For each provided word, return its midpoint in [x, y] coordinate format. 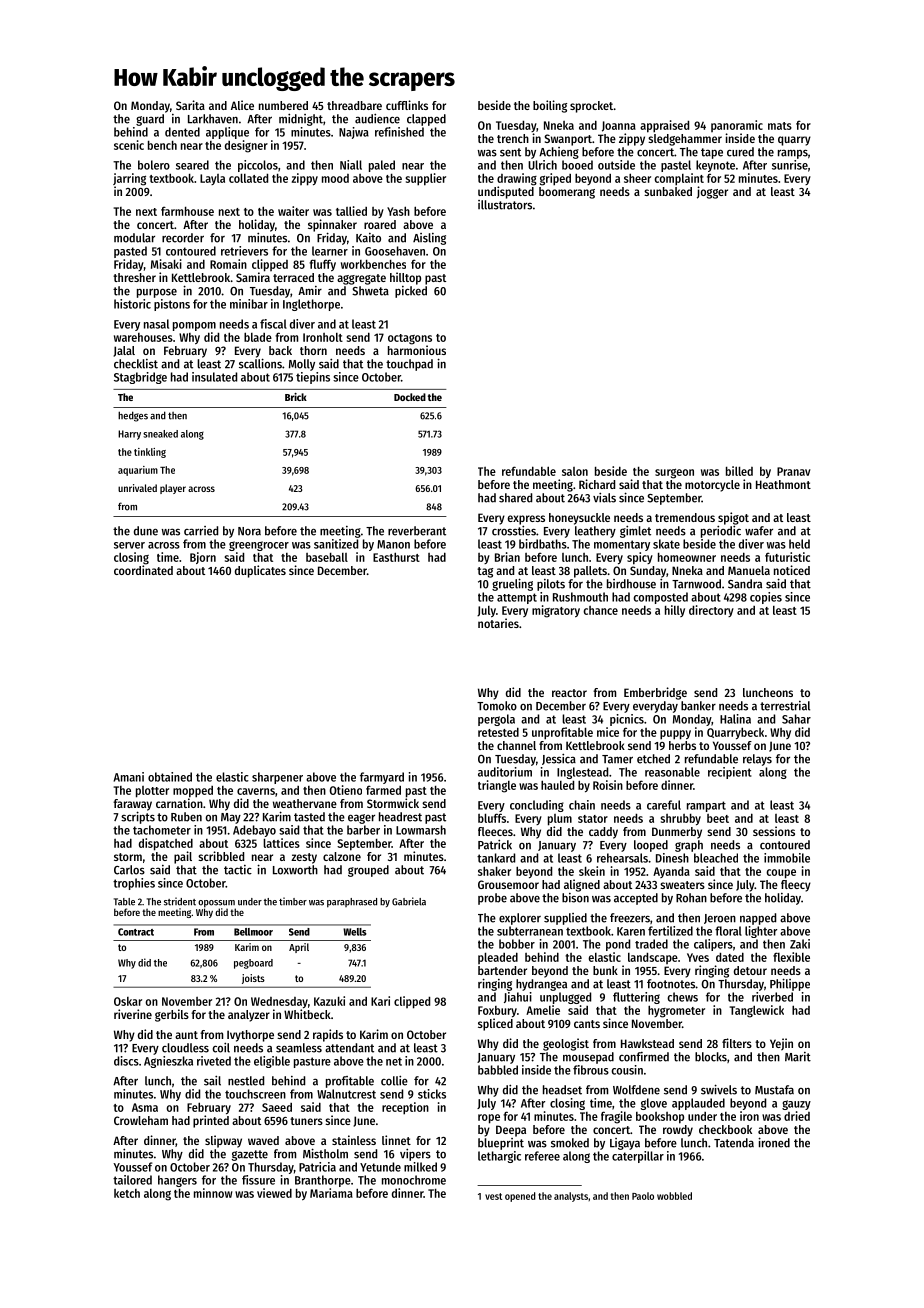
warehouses [143, 337]
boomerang [567, 193]
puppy [675, 735]
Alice [242, 105]
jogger [712, 192]
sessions [774, 831]
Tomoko [497, 706]
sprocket [591, 107]
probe [492, 899]
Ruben [186, 817]
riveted [214, 1061]
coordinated [143, 570]
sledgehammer [685, 140]
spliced [495, 1024]
